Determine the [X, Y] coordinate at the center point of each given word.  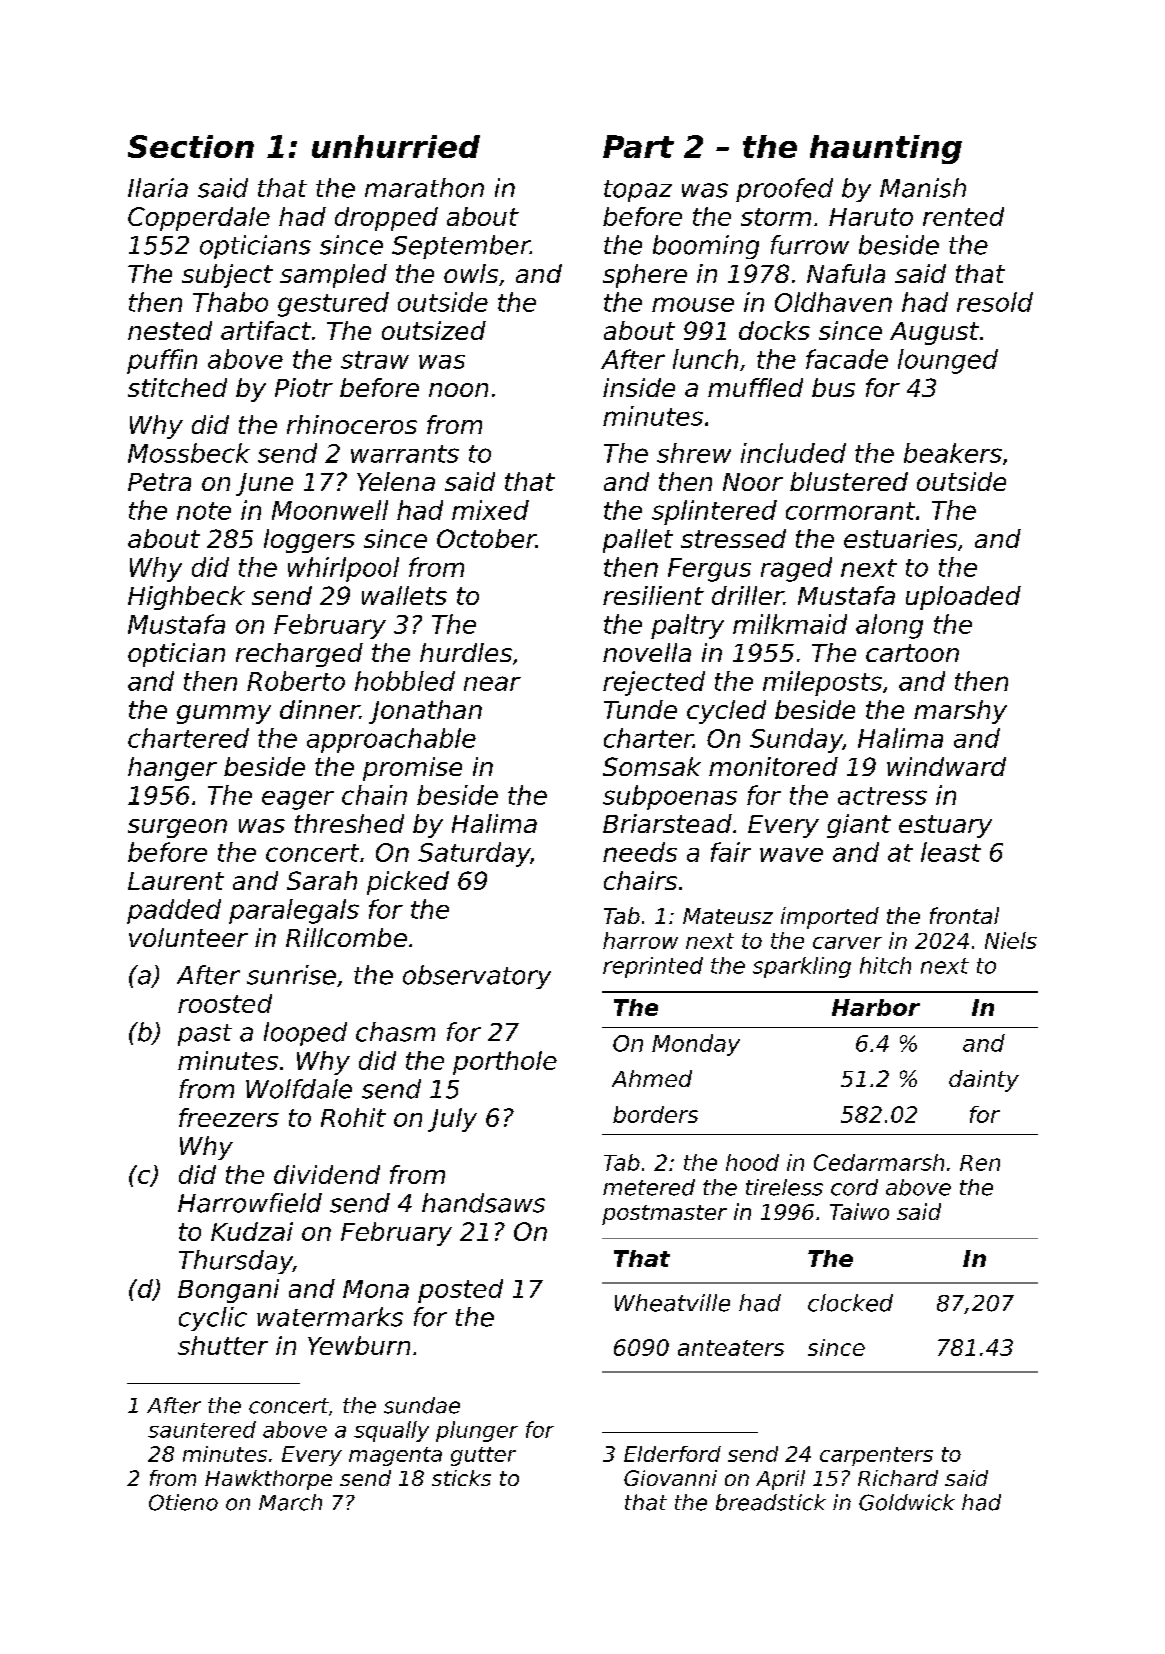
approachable [391, 740]
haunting [886, 149]
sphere [645, 276]
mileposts [822, 683]
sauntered [202, 1429]
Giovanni [670, 1478]
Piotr [304, 387]
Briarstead [667, 823]
